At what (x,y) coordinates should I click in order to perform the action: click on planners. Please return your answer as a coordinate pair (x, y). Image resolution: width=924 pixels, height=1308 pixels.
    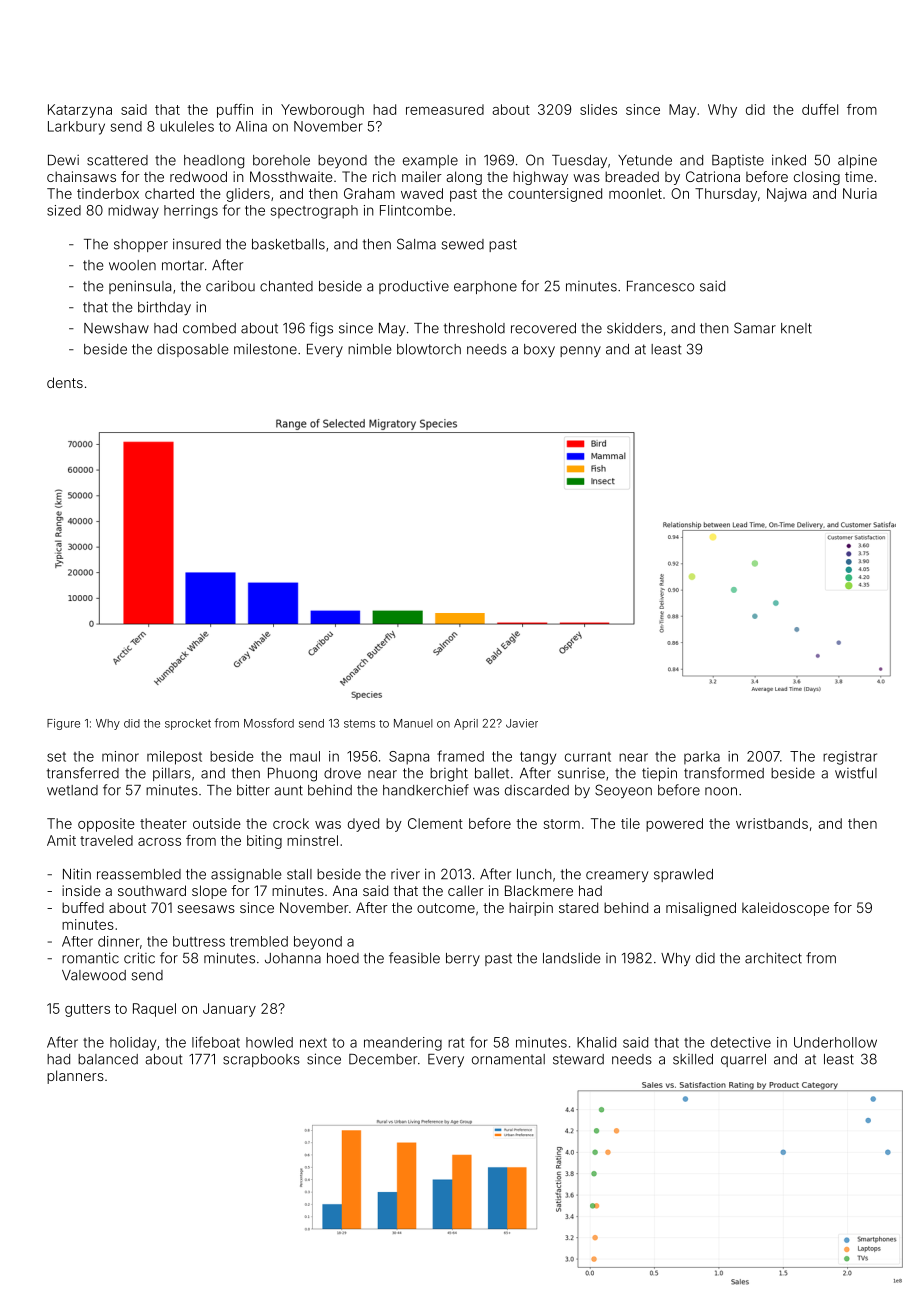
    Looking at the image, I should click on (75, 1077).
